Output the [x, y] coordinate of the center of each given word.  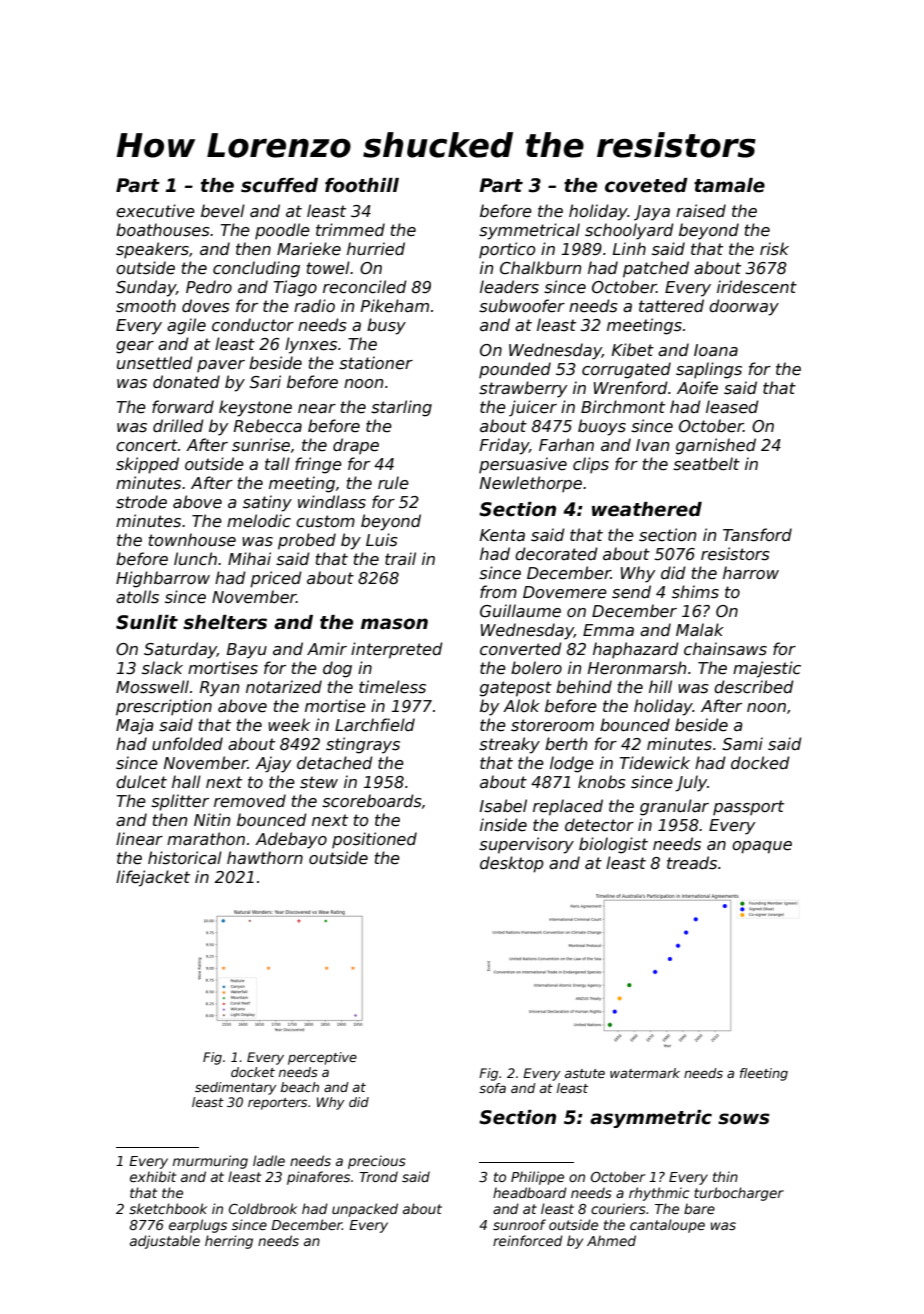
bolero [536, 668]
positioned [374, 840]
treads [692, 863]
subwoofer [522, 306]
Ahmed [611, 1240]
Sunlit [147, 622]
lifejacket [153, 878]
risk [774, 248]
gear [135, 347]
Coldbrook [263, 1208]
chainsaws [725, 649]
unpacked [365, 1210]
